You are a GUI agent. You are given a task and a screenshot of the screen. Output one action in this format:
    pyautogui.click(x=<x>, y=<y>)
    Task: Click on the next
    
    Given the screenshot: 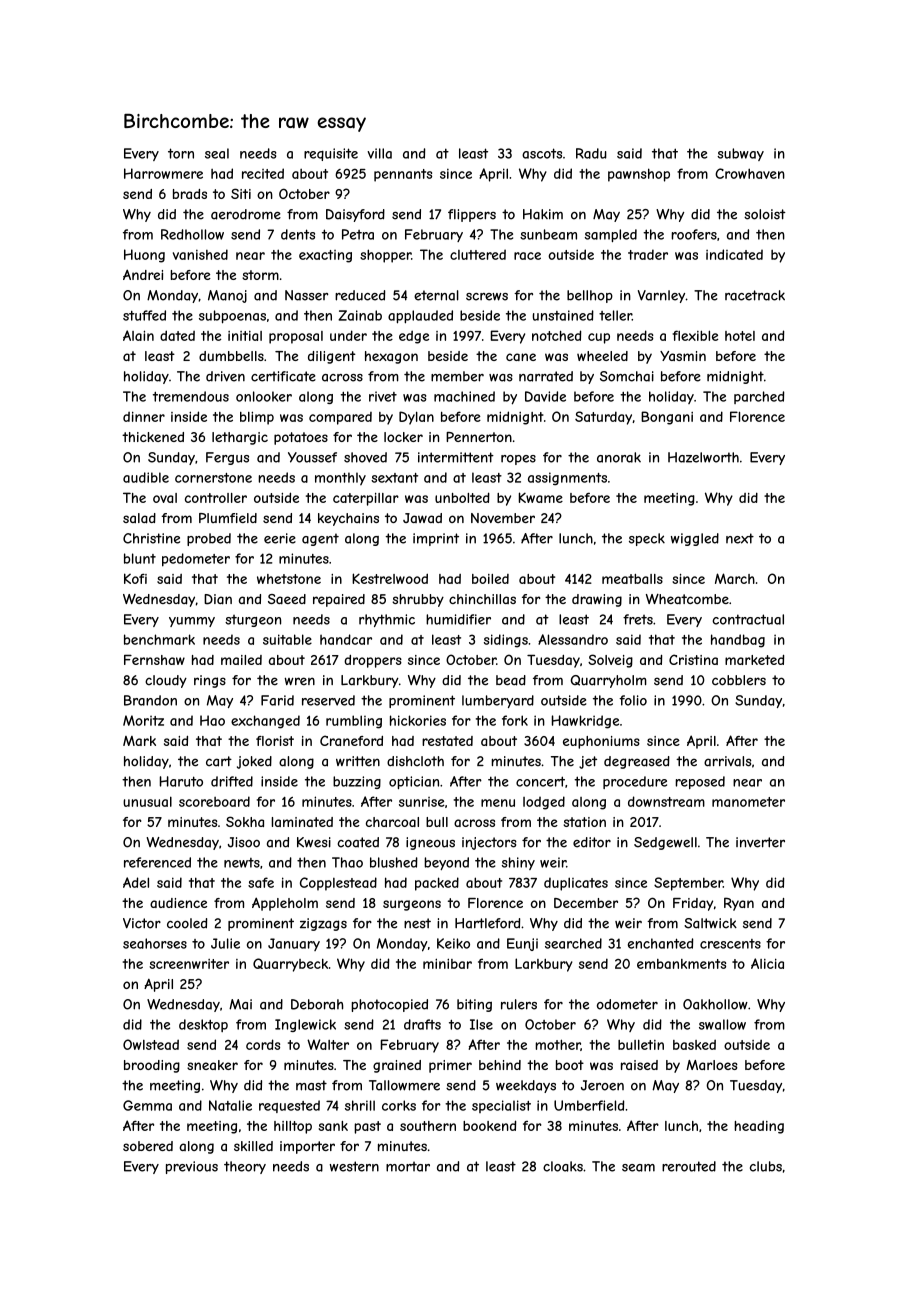 What is the action you would take?
    pyautogui.click(x=740, y=538)
